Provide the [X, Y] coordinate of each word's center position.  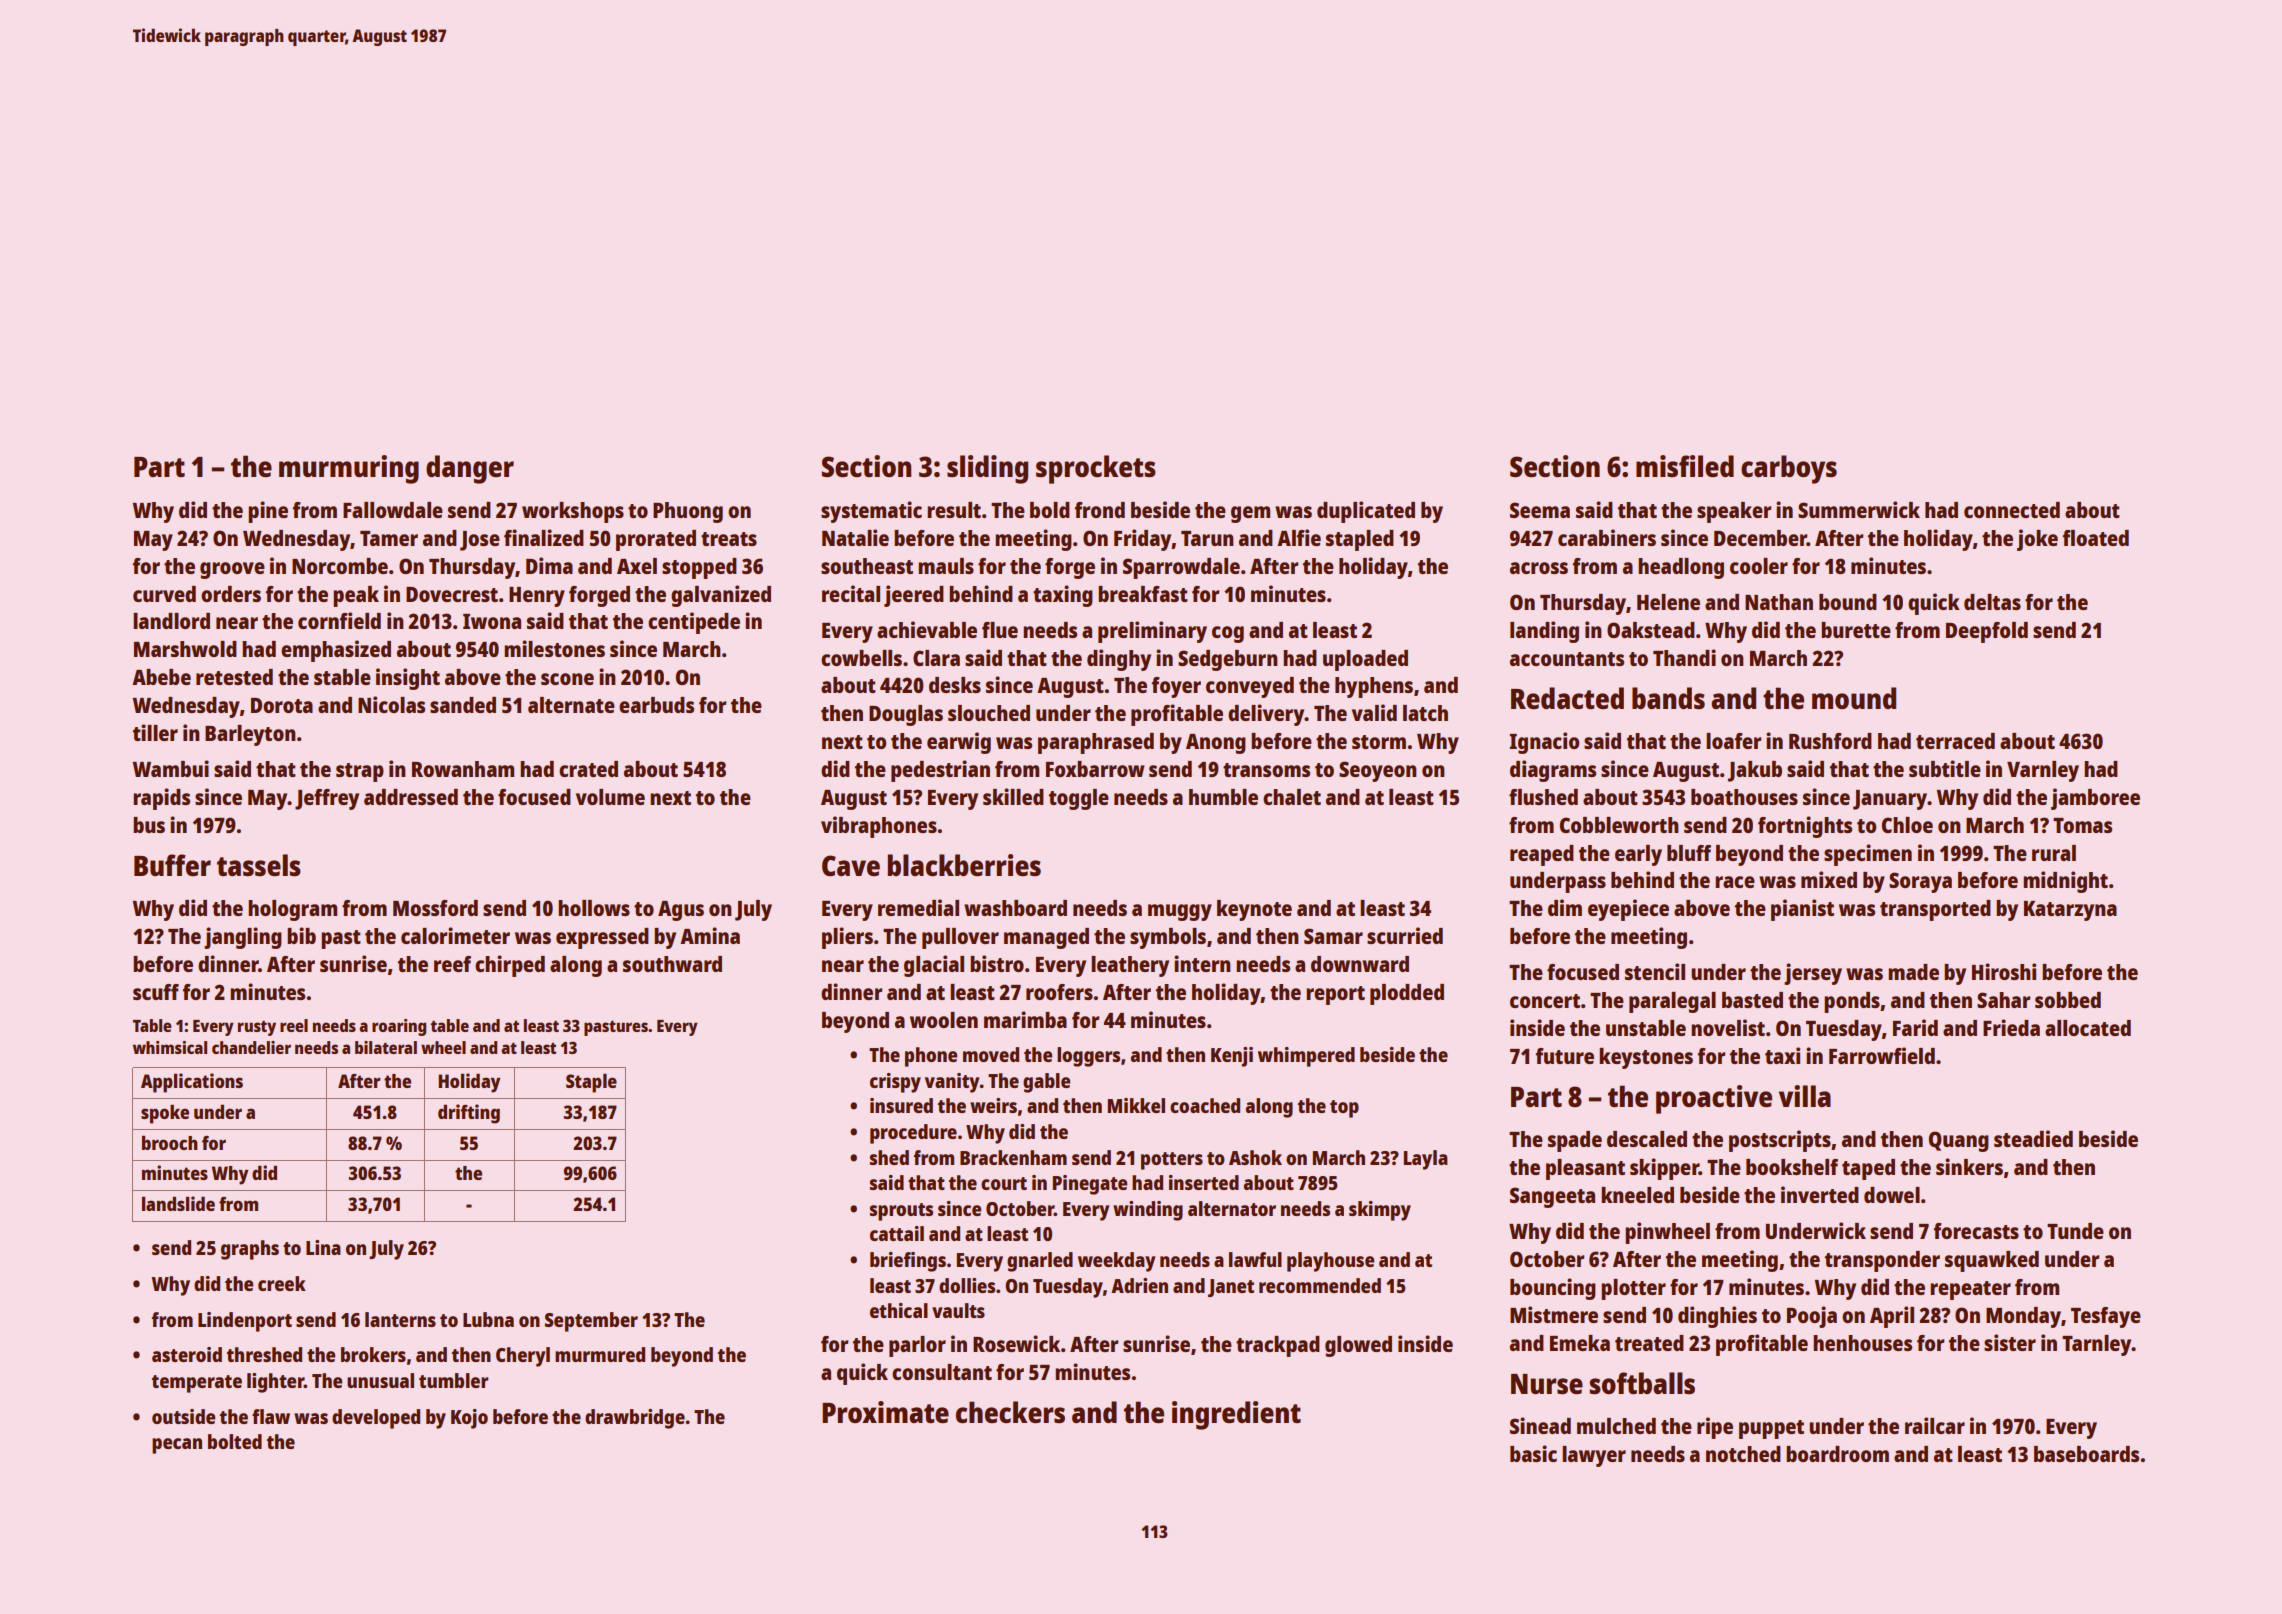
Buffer [172, 865]
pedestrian [940, 771]
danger [470, 469]
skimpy [1380, 1211]
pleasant [1585, 1169]
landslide [178, 1203]
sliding [987, 469]
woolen [944, 1020]
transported [1935, 910]
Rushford [1830, 741]
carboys [1789, 469]
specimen [1868, 855]
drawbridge [635, 1419]
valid [1374, 712]
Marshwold [185, 649]
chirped [510, 966]
